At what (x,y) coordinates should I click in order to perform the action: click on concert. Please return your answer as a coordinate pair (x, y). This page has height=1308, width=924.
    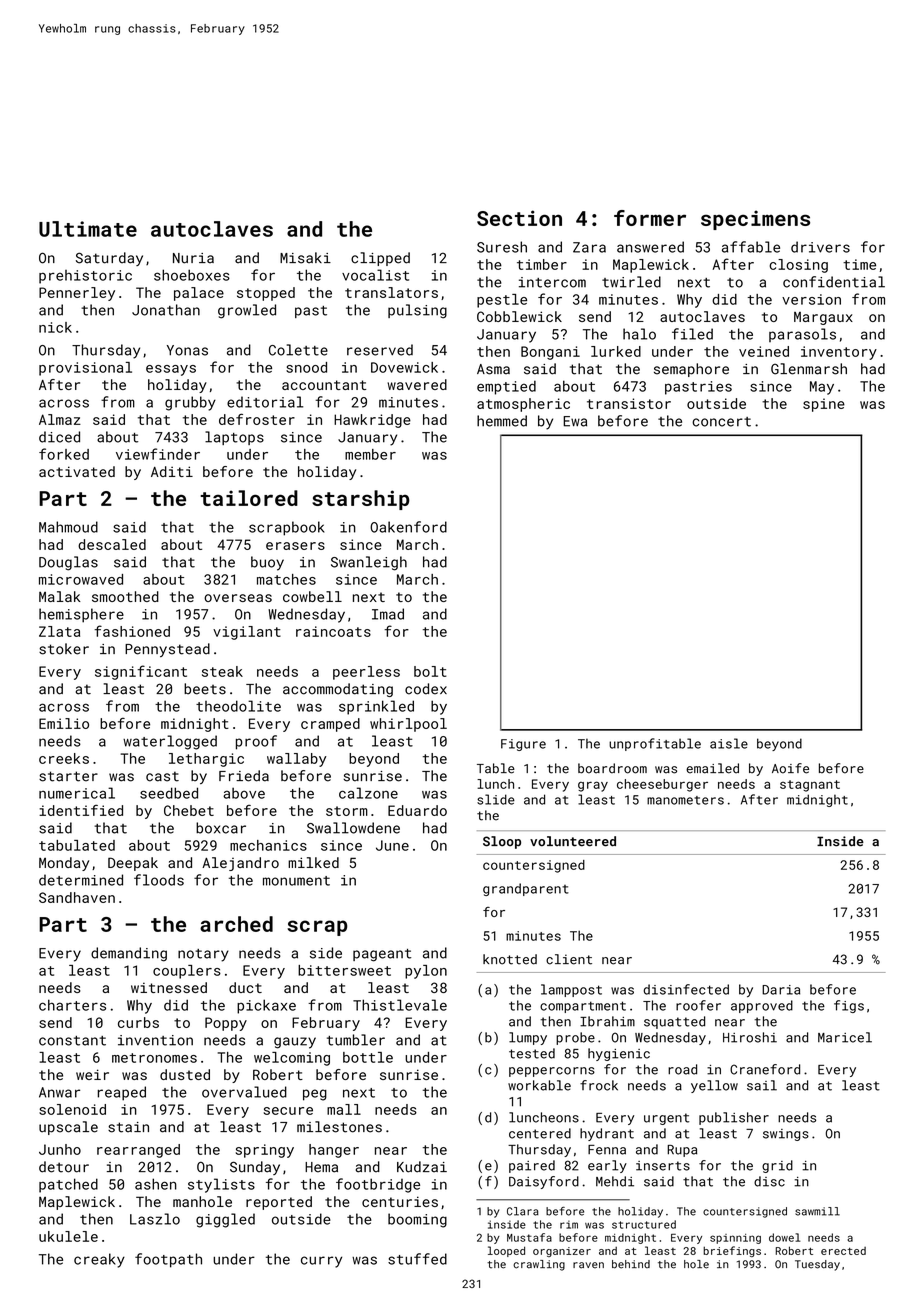
    Looking at the image, I should click on (721, 422).
